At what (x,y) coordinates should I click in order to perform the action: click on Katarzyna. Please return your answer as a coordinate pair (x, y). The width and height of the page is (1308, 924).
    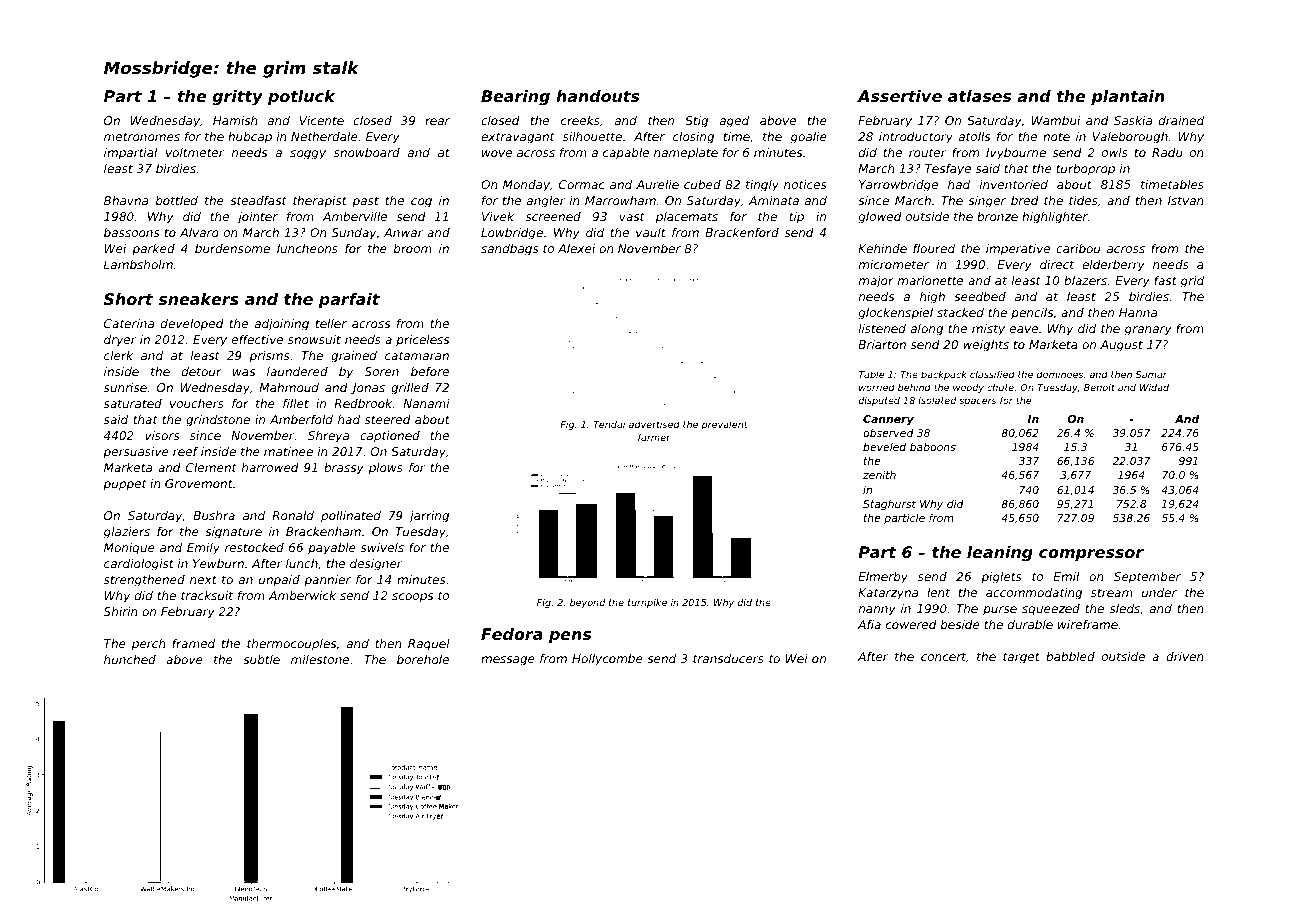
    Looking at the image, I should click on (888, 594).
